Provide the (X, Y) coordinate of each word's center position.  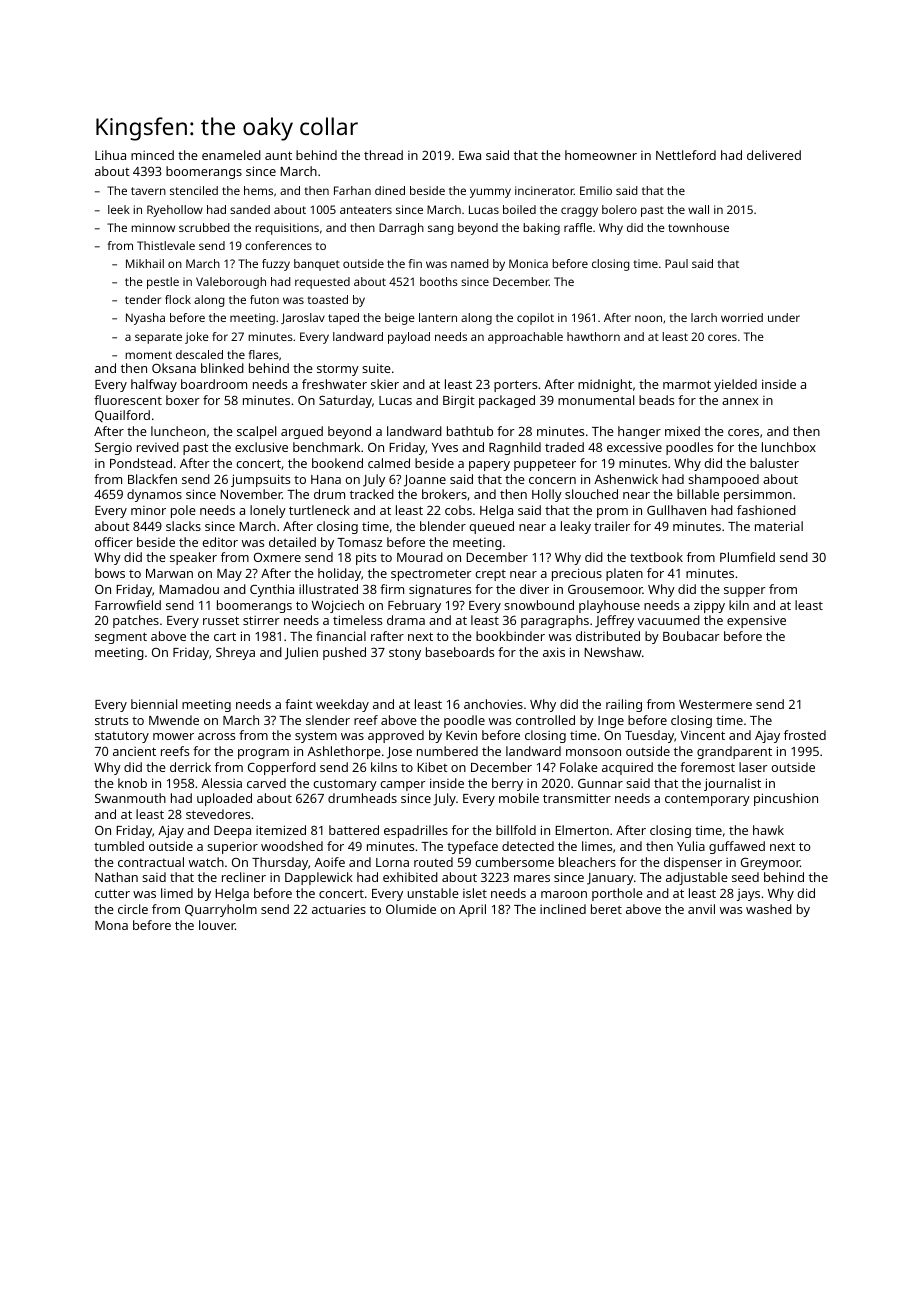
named (470, 263)
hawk (768, 830)
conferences (278, 245)
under (784, 317)
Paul (676, 263)
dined (390, 190)
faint (299, 704)
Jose (399, 753)
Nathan (116, 877)
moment (148, 355)
